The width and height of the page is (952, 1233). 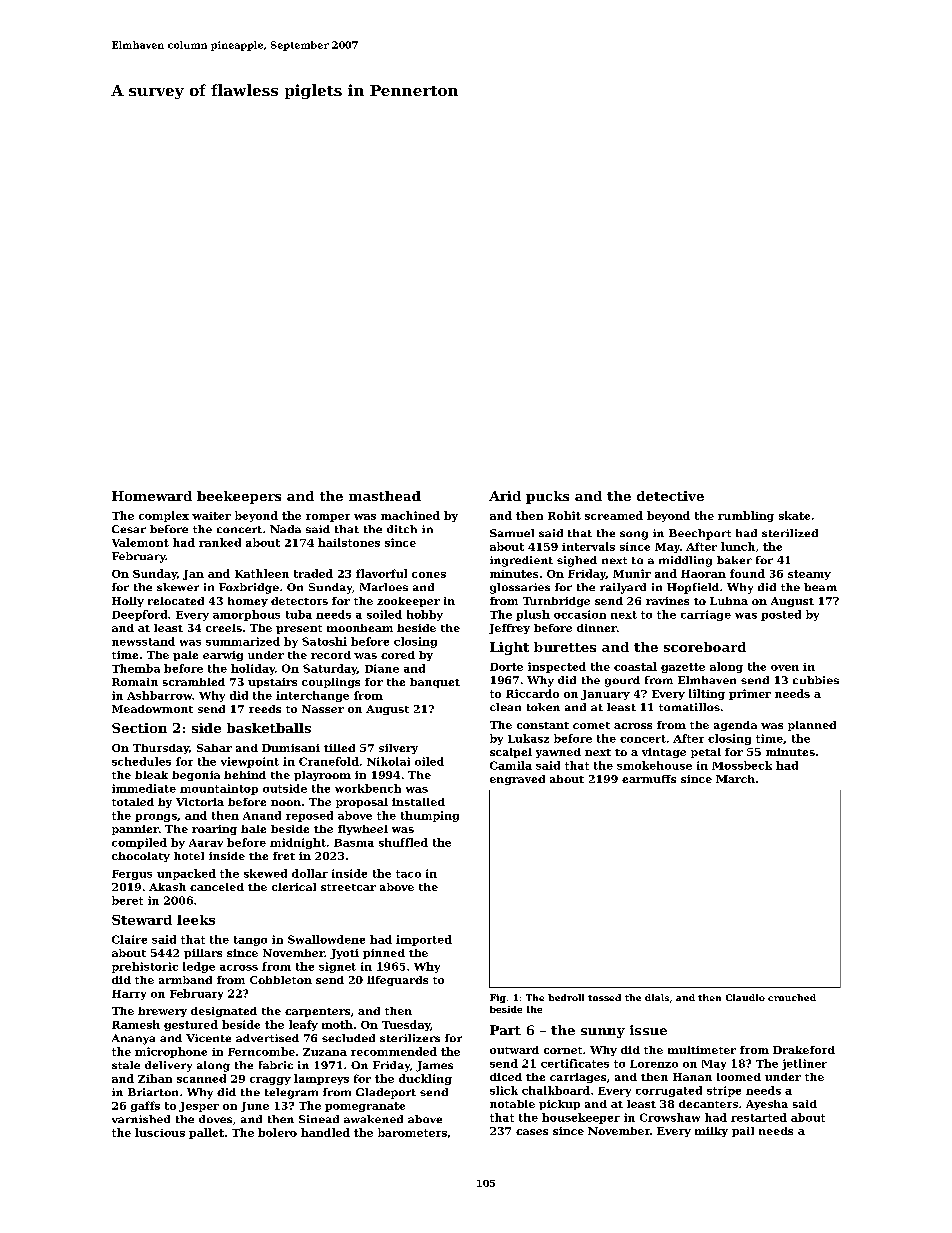 What do you see at coordinates (410, 515) in the page?
I see `machined` at bounding box center [410, 515].
